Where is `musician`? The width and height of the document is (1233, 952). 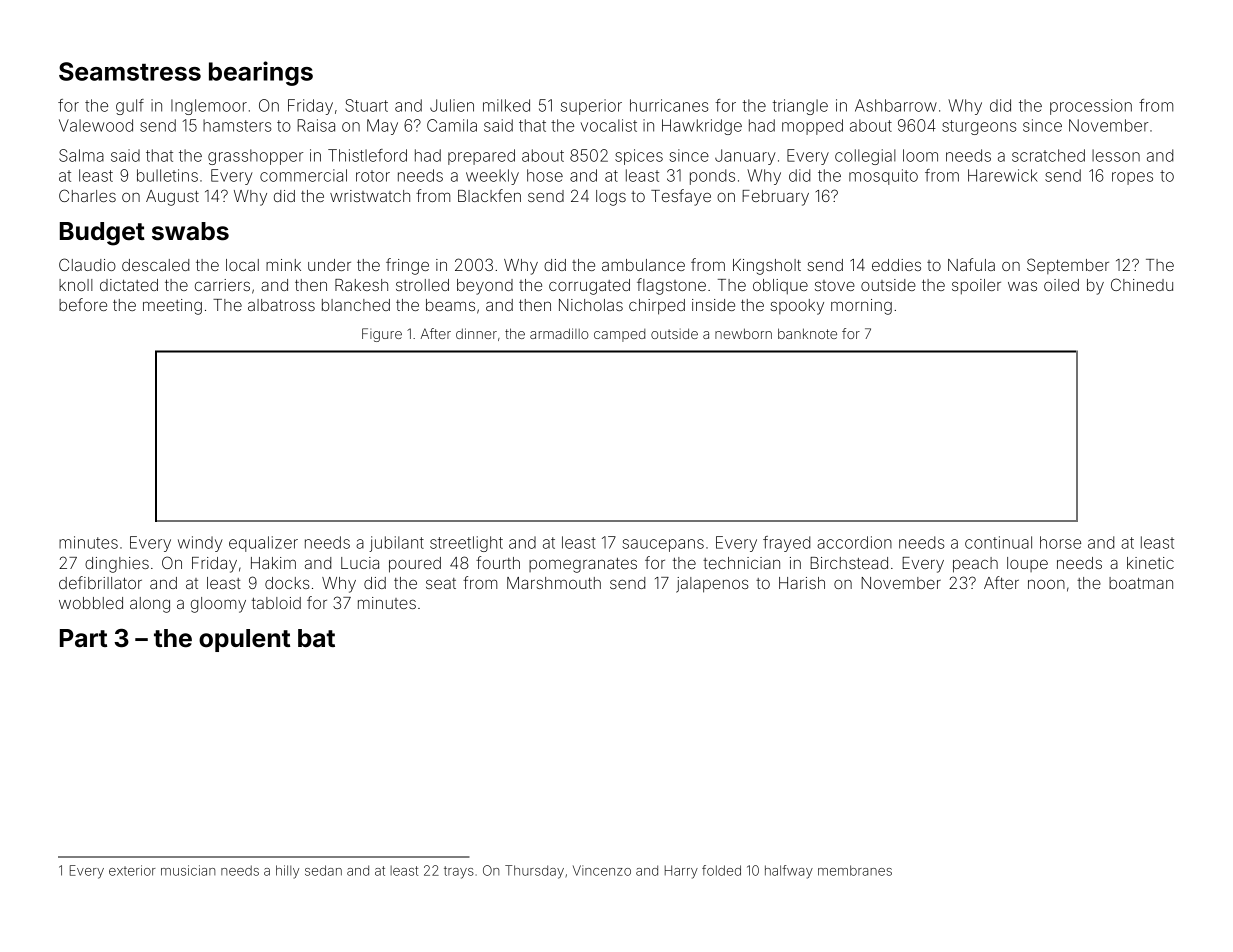
musician is located at coordinates (188, 870).
